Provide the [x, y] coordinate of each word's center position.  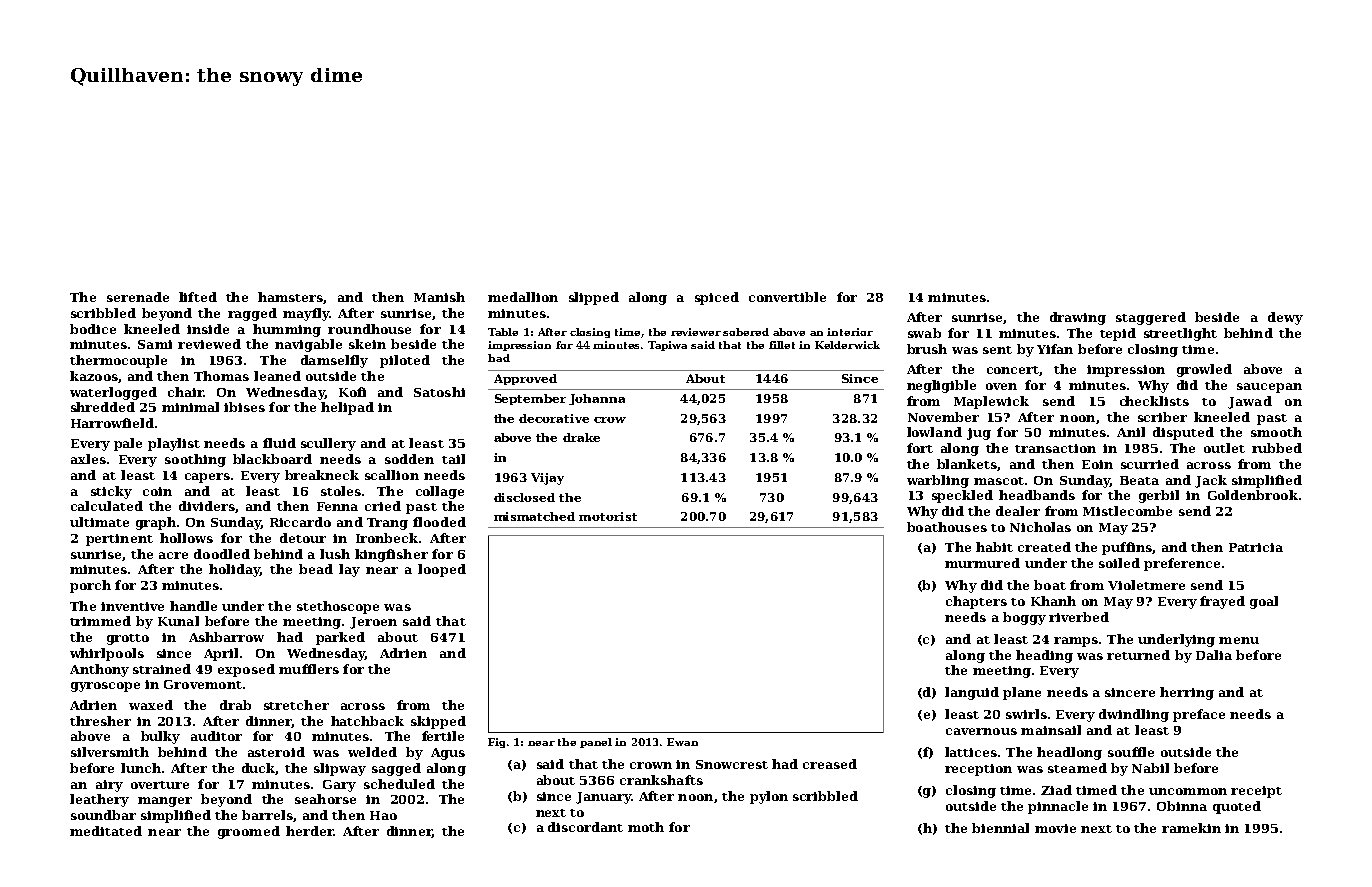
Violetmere [1146, 585]
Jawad [1250, 402]
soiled [1119, 563]
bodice [93, 329]
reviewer [696, 332]
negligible [941, 386]
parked [340, 638]
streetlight [1180, 334]
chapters [976, 602]
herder [309, 831]
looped [442, 570]
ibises [244, 407]
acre [173, 555]
